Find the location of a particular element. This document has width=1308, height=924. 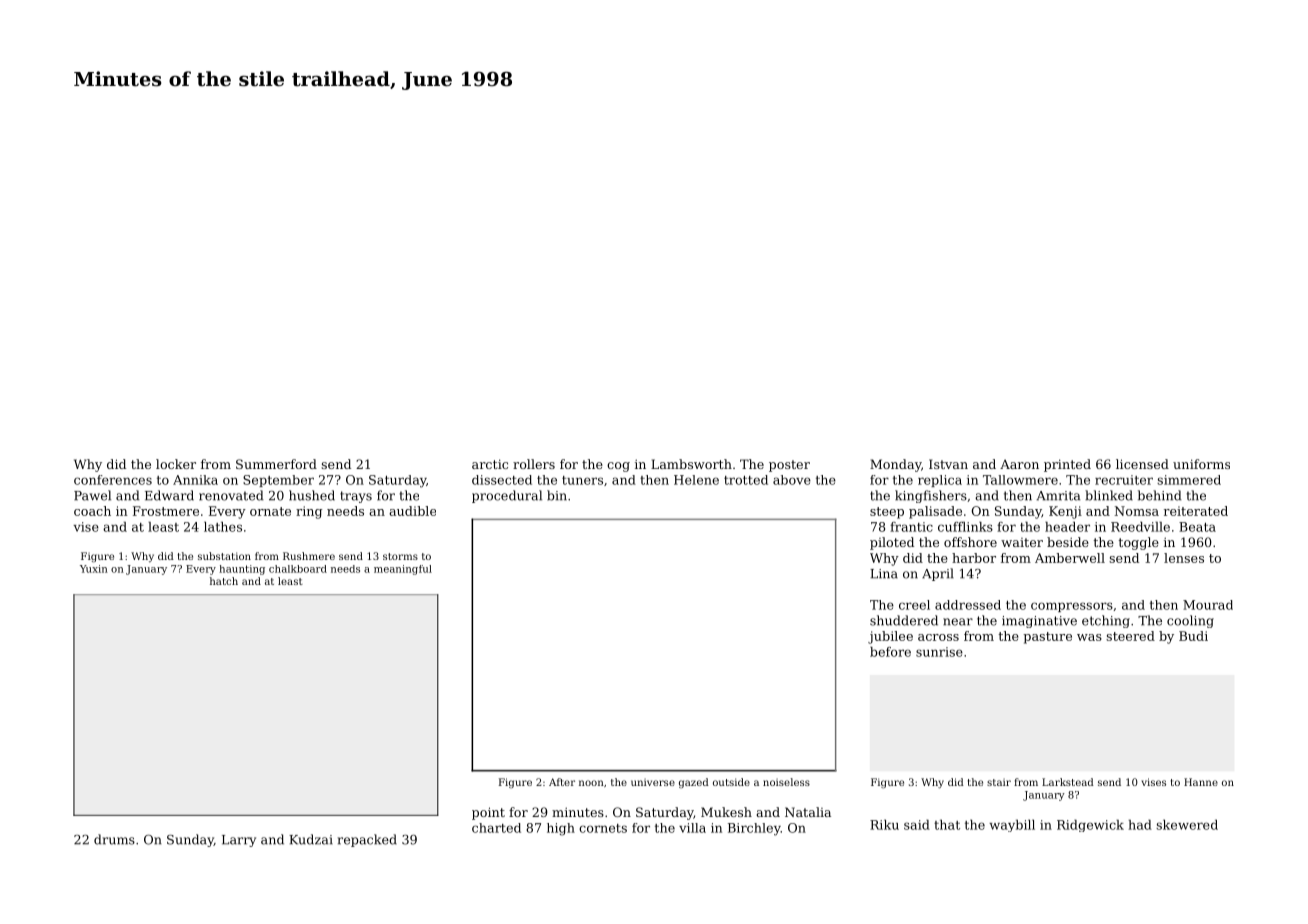

Istvan is located at coordinates (948, 464).
